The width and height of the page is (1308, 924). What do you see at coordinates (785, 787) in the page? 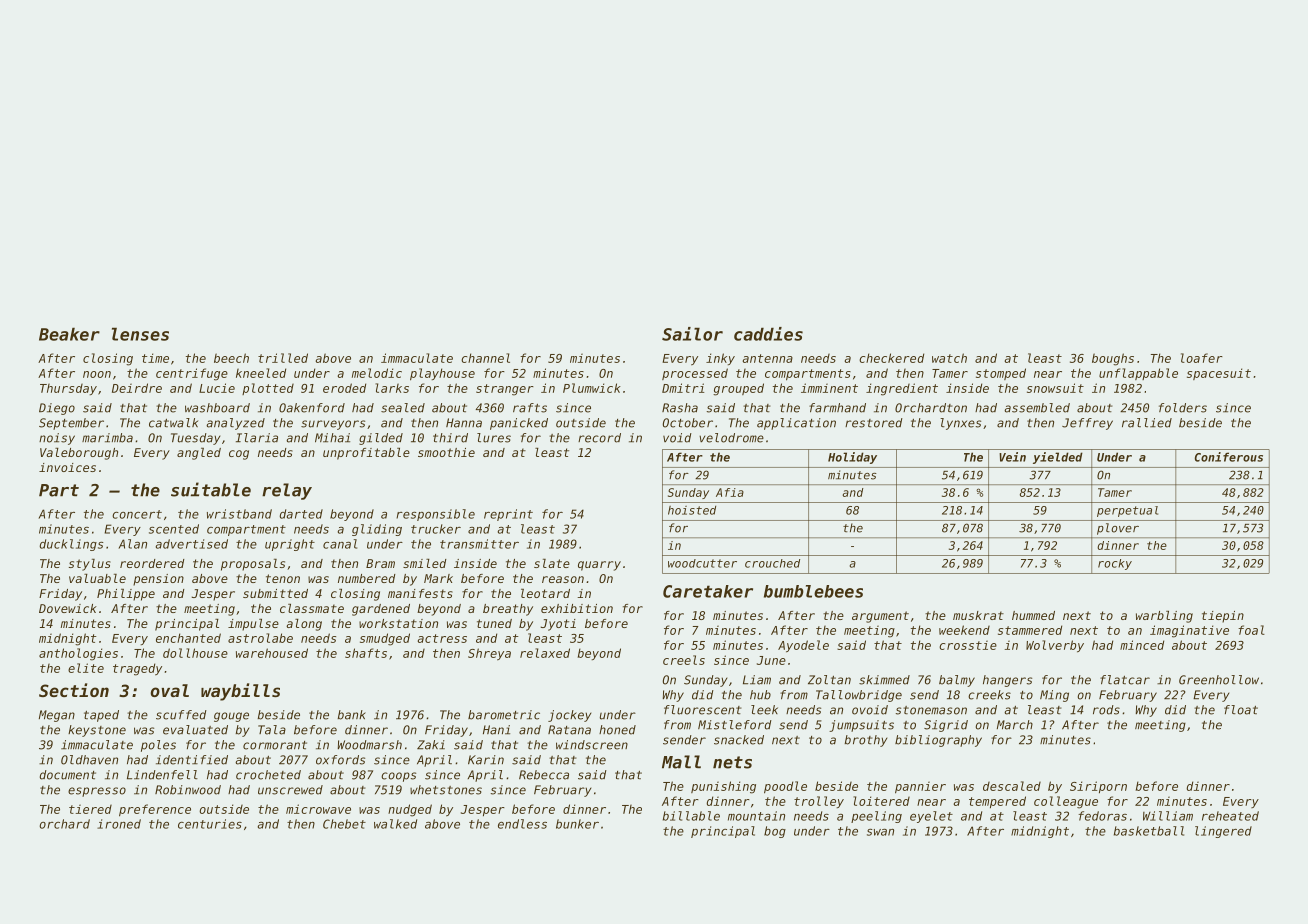
I see `poodle` at bounding box center [785, 787].
